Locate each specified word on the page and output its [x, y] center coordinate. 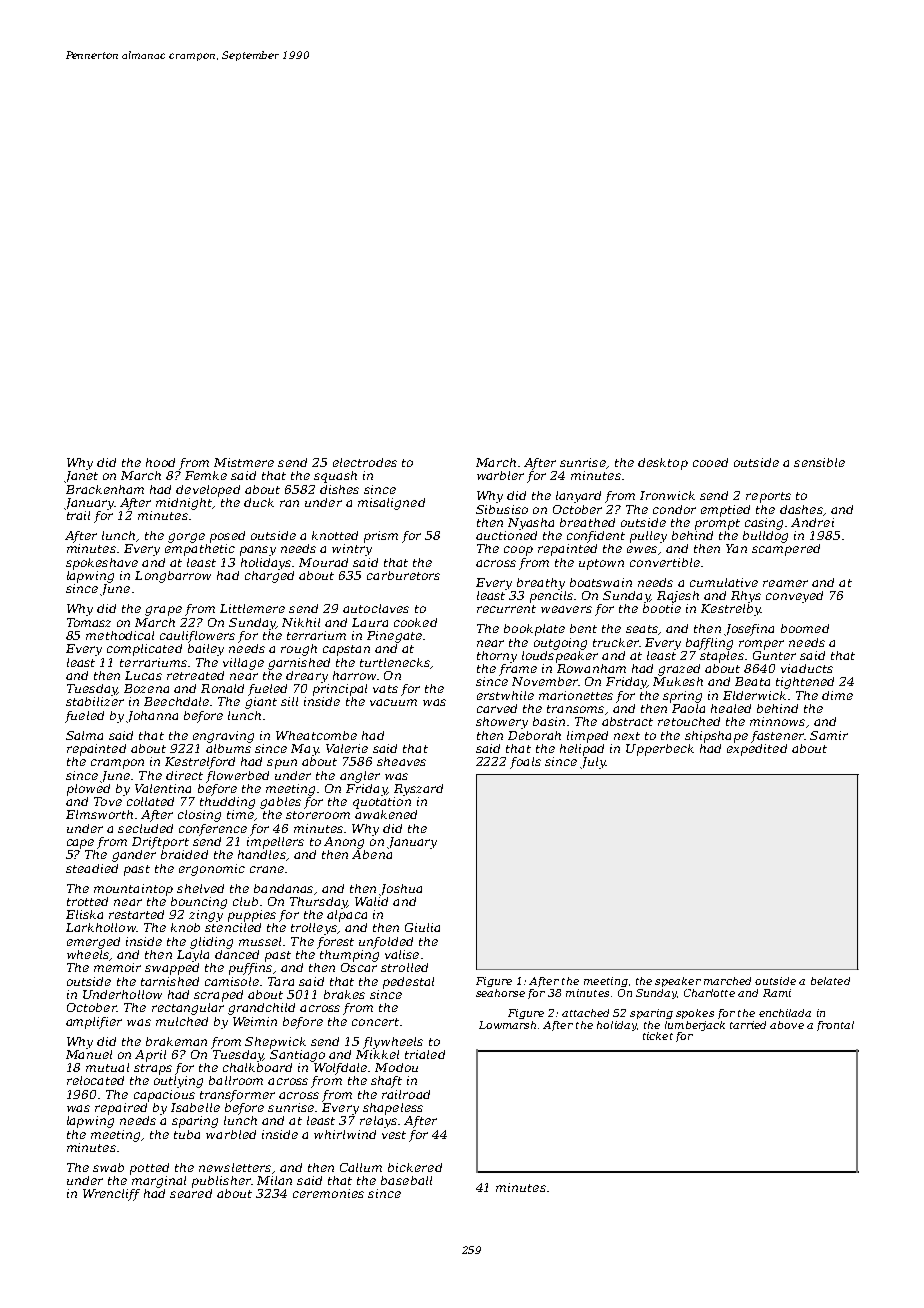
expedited [757, 750]
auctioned [506, 535]
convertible [665, 562]
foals [525, 763]
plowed [88, 790]
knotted [335, 535]
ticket [658, 1036]
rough [299, 650]
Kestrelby [731, 610]
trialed [425, 1054]
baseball [406, 1180]
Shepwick [275, 1043]
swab [108, 1167]
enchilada [785, 1013]
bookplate [534, 630]
